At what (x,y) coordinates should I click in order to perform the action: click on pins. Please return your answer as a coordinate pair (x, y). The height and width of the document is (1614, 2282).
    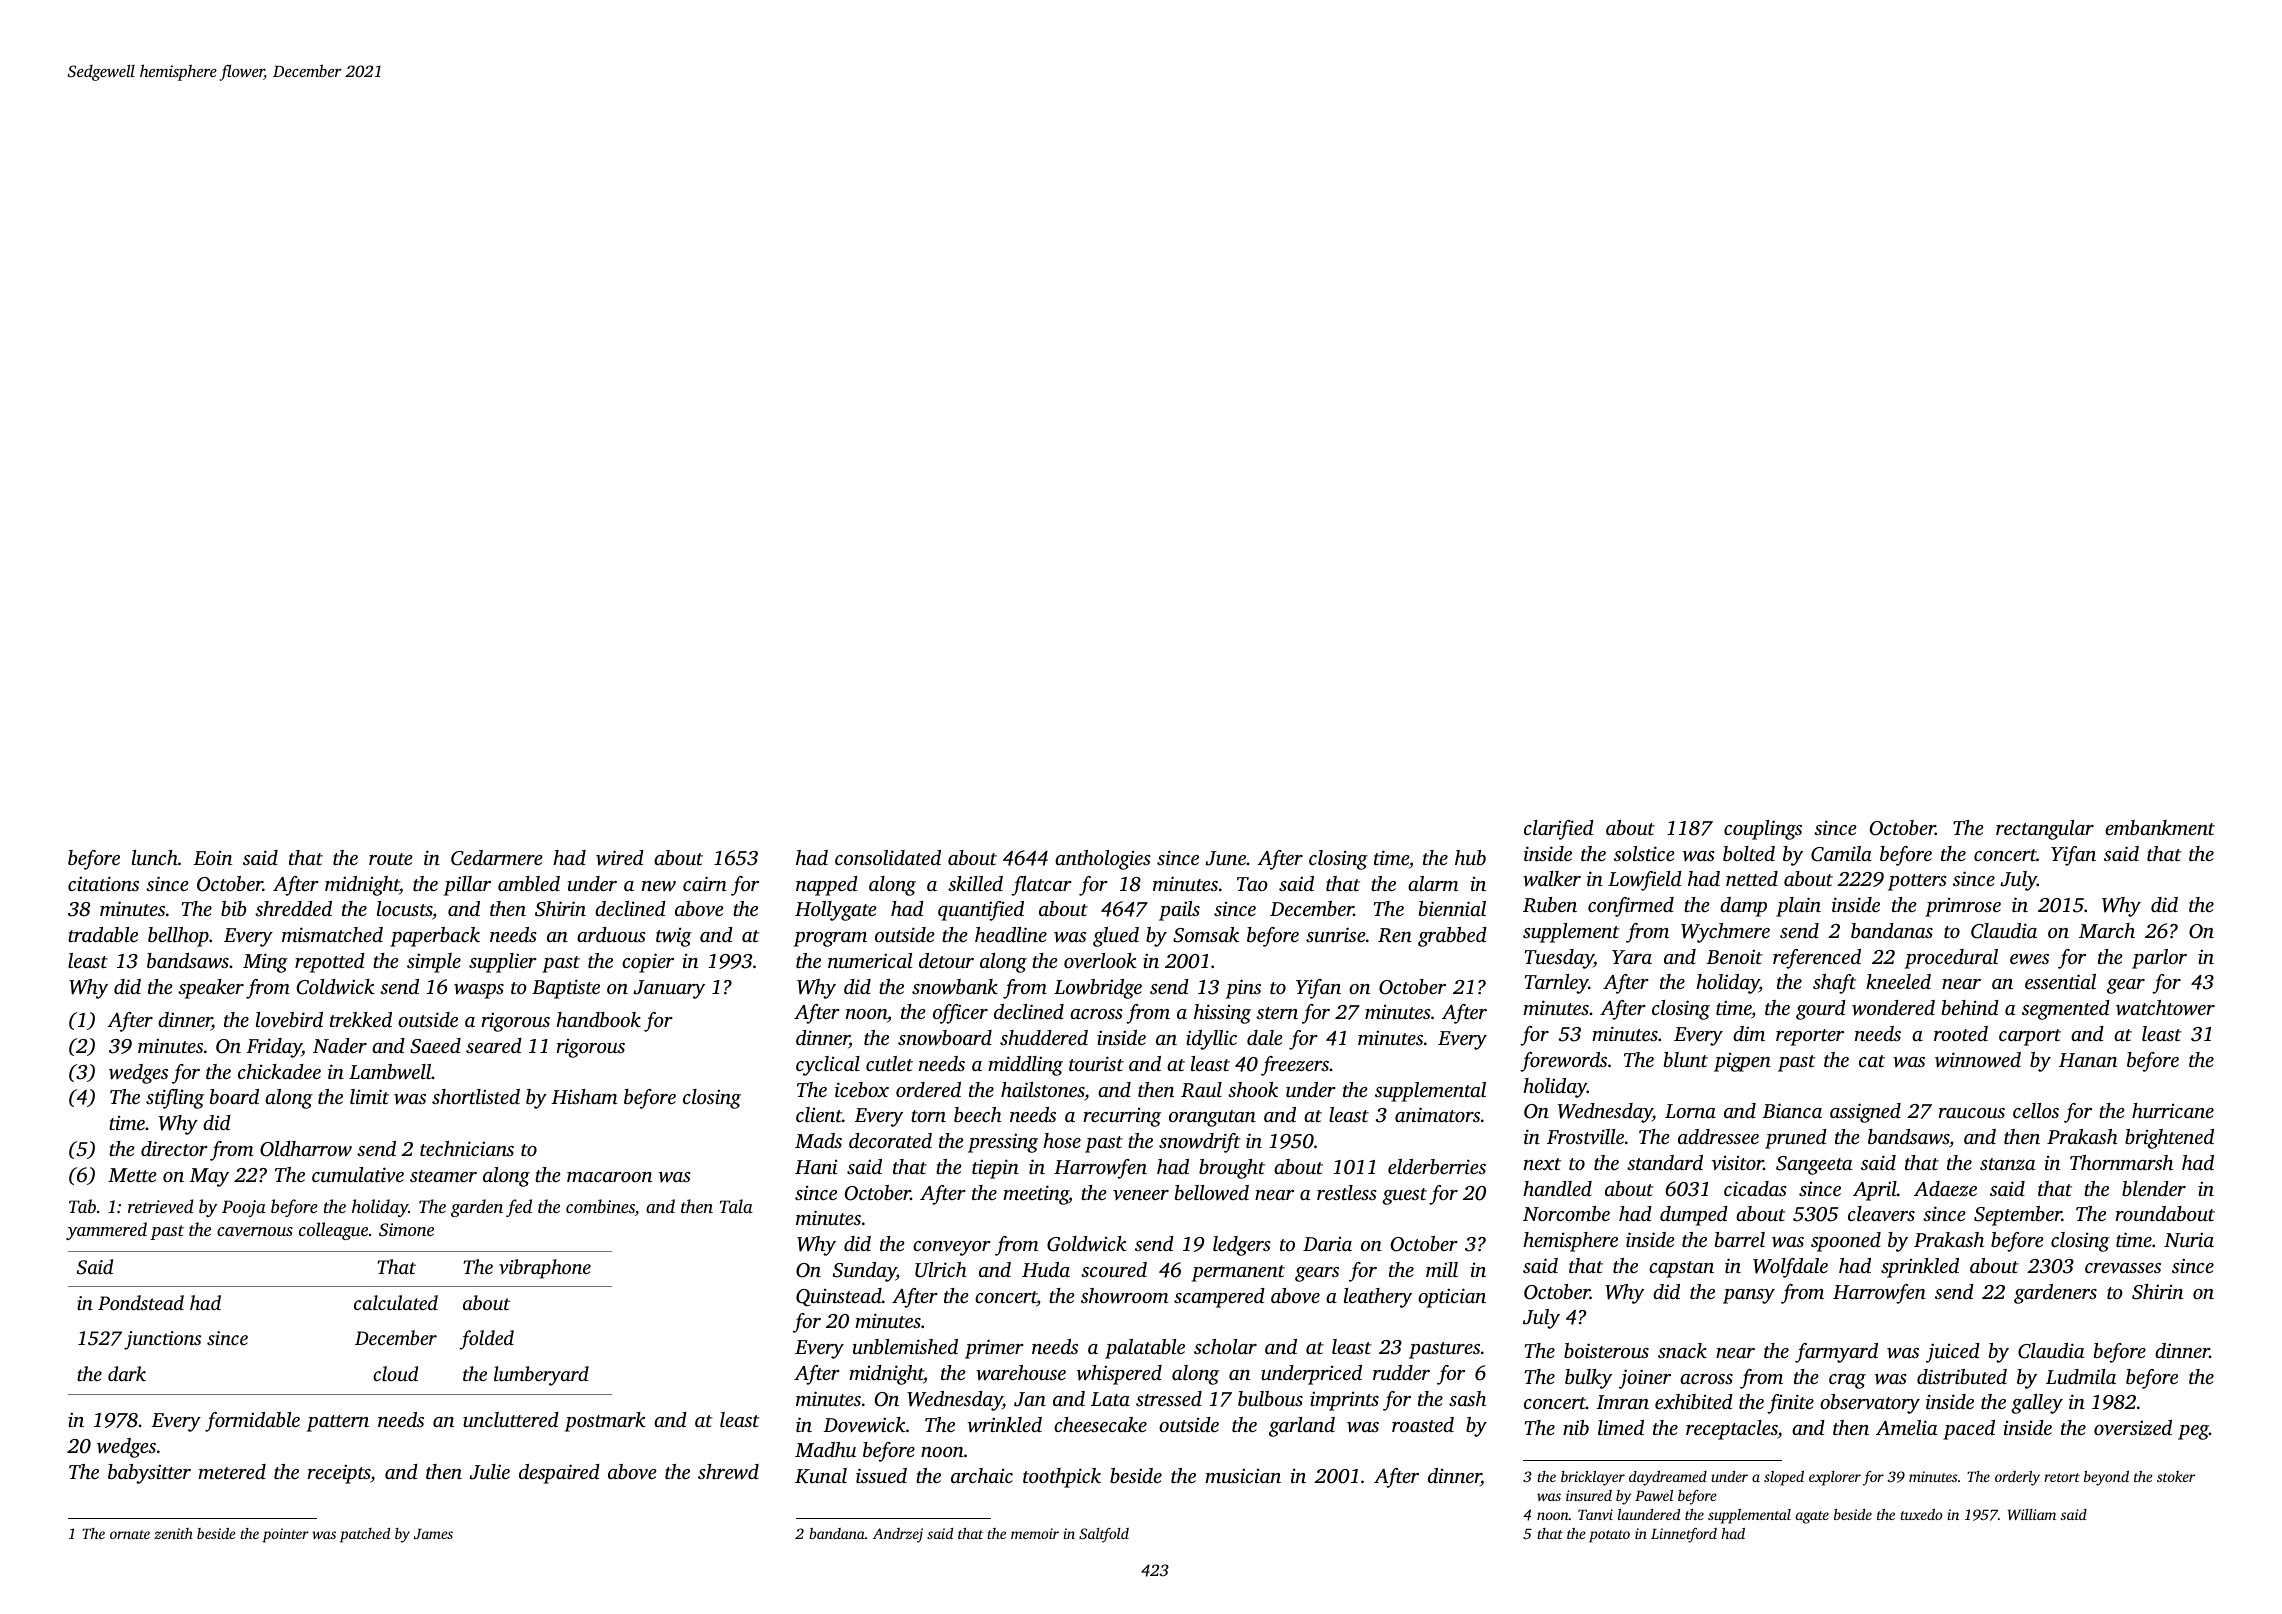
    Looking at the image, I should click on (1243, 989).
